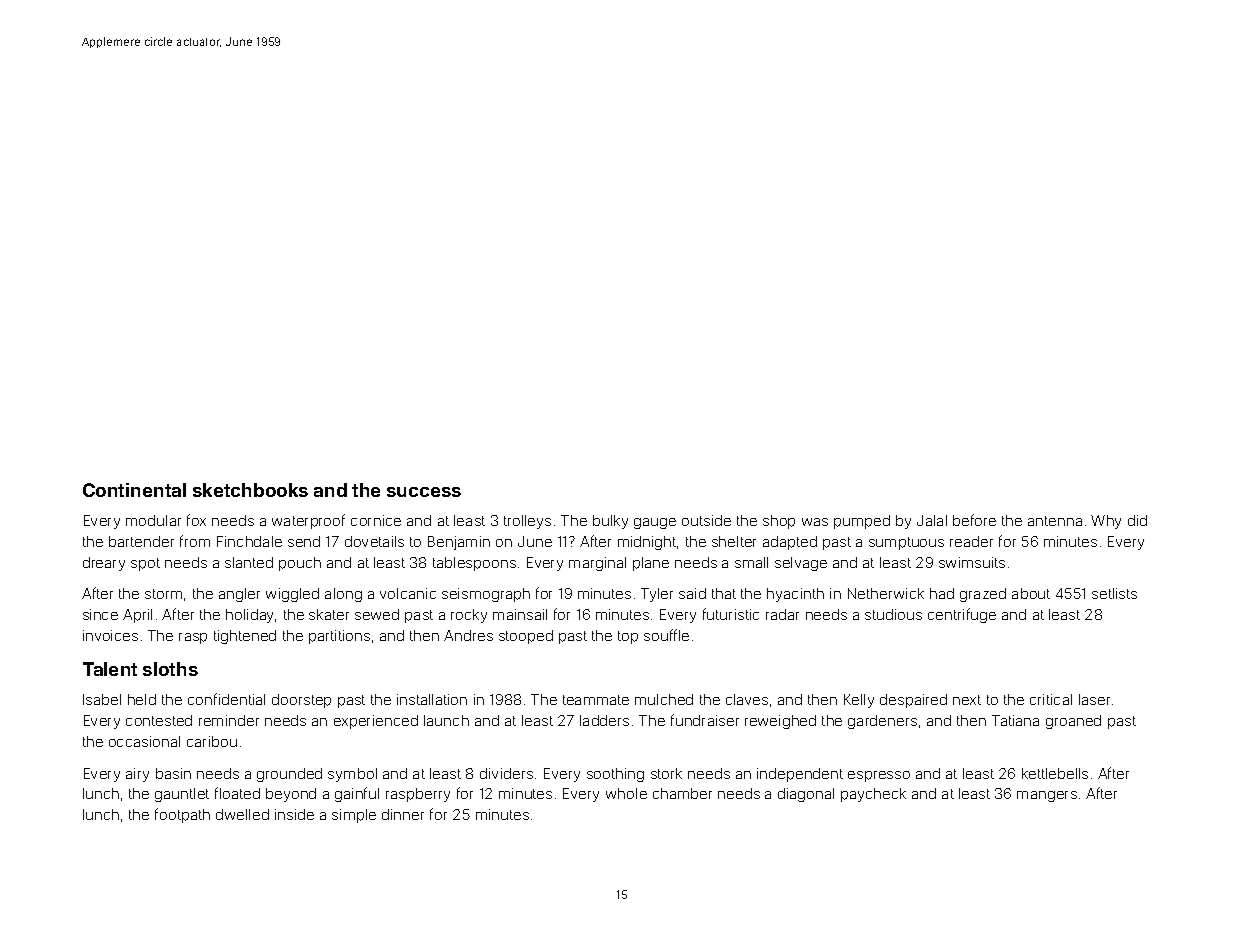 The height and width of the image is (952, 1233). Describe the element at coordinates (294, 814) in the image. I see `inside` at that location.
